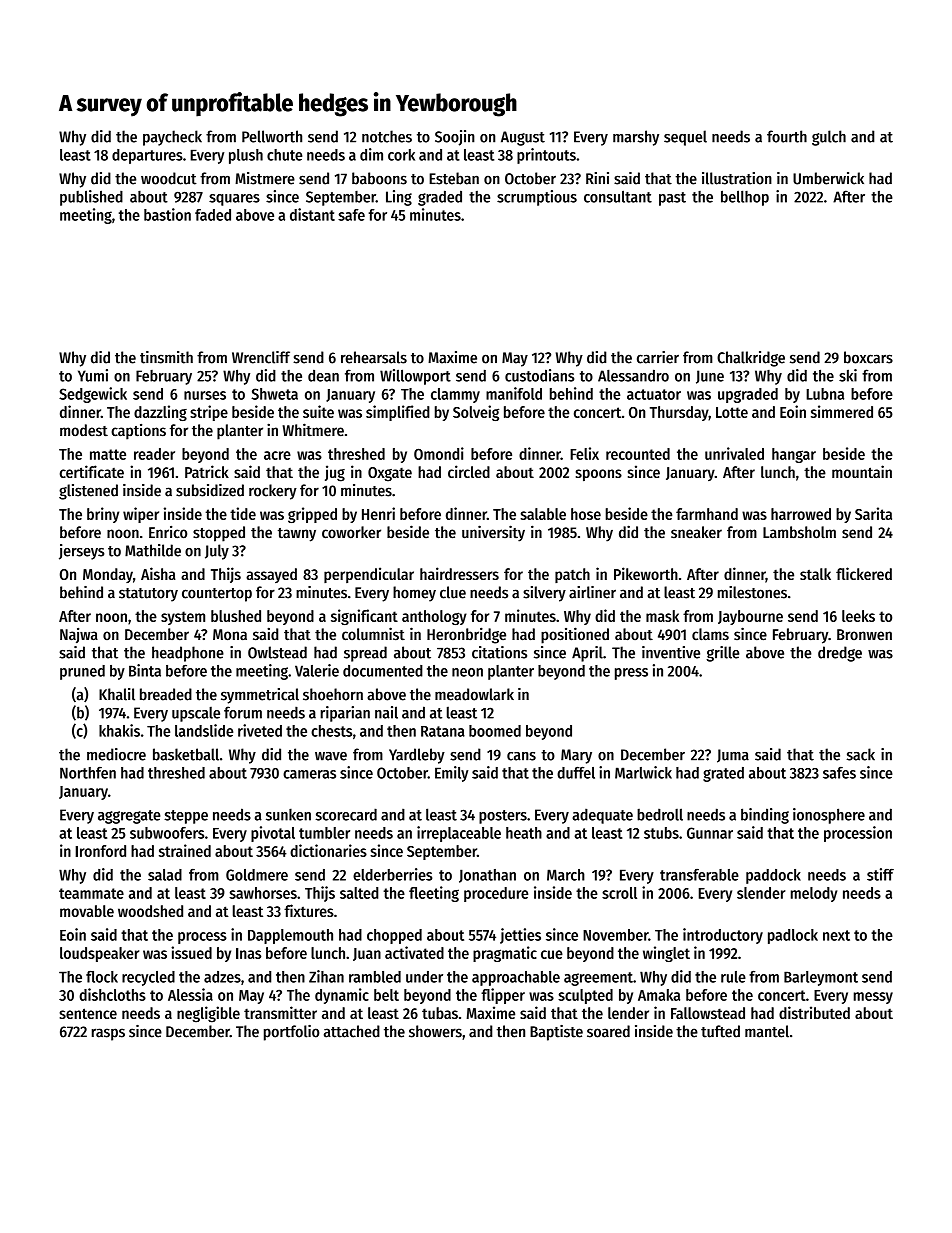 The image size is (952, 1233). What do you see at coordinates (546, 156) in the screenshot?
I see `printouts` at bounding box center [546, 156].
